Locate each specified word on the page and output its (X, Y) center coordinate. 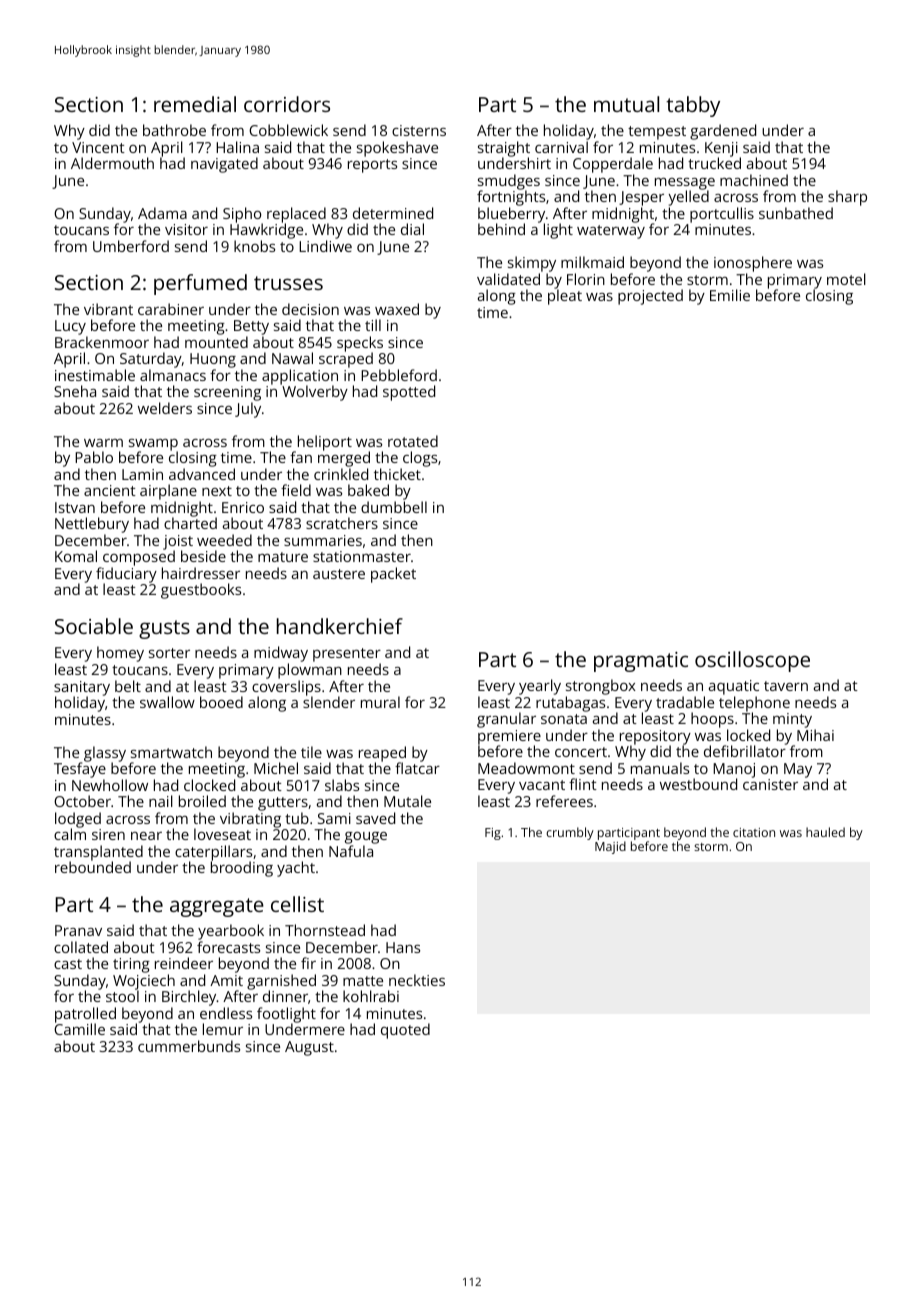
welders (165, 408)
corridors (287, 104)
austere (339, 574)
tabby (693, 106)
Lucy (70, 327)
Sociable (94, 626)
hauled (825, 832)
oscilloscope (752, 661)
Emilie (730, 295)
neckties (417, 980)
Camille (79, 1029)
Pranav (78, 930)
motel (846, 279)
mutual (626, 104)
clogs (420, 459)
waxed (397, 309)
